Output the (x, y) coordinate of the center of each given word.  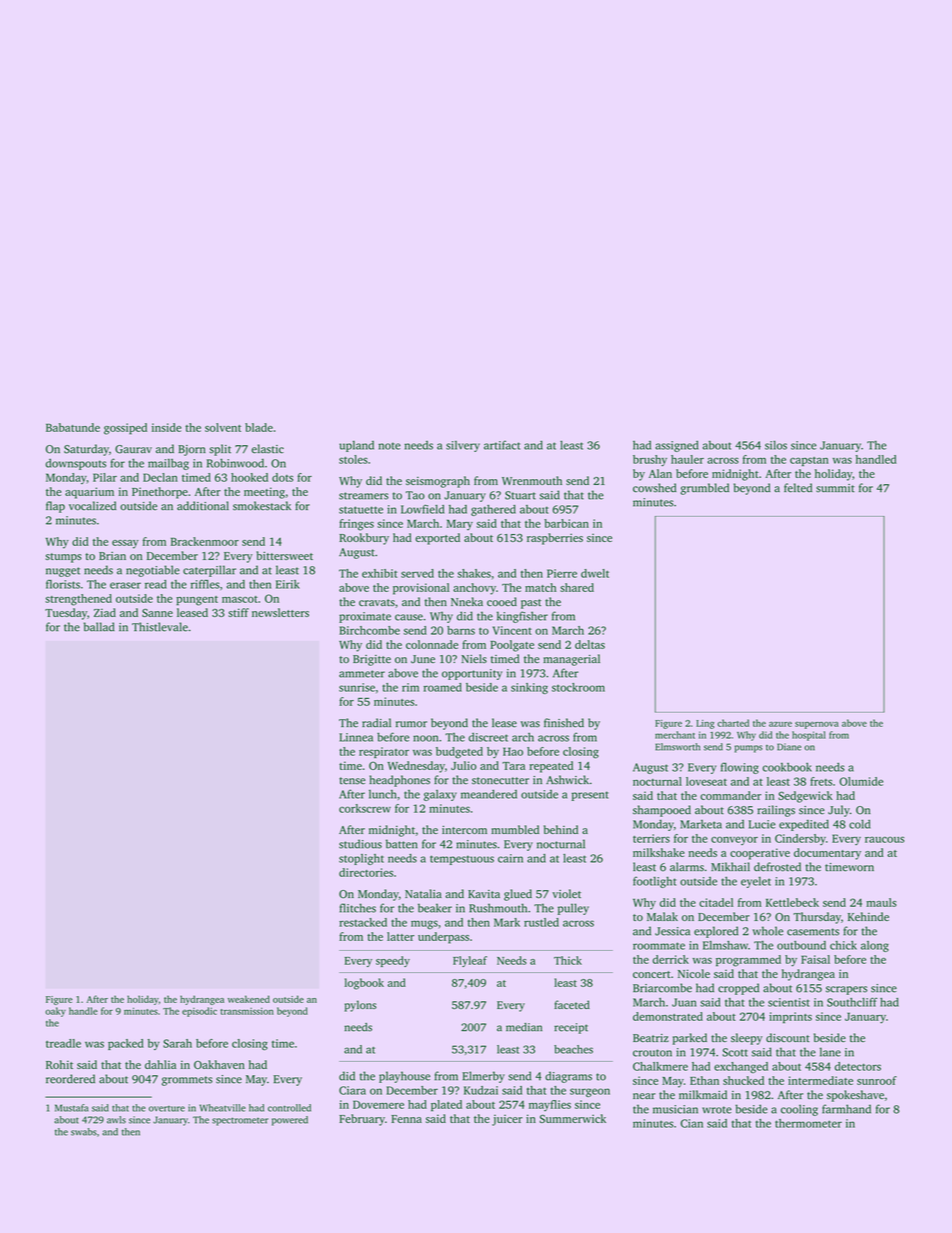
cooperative (760, 854)
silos (776, 445)
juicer (507, 1120)
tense (352, 781)
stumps (63, 558)
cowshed (654, 488)
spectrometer (240, 1121)
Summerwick (572, 1118)
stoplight (361, 859)
